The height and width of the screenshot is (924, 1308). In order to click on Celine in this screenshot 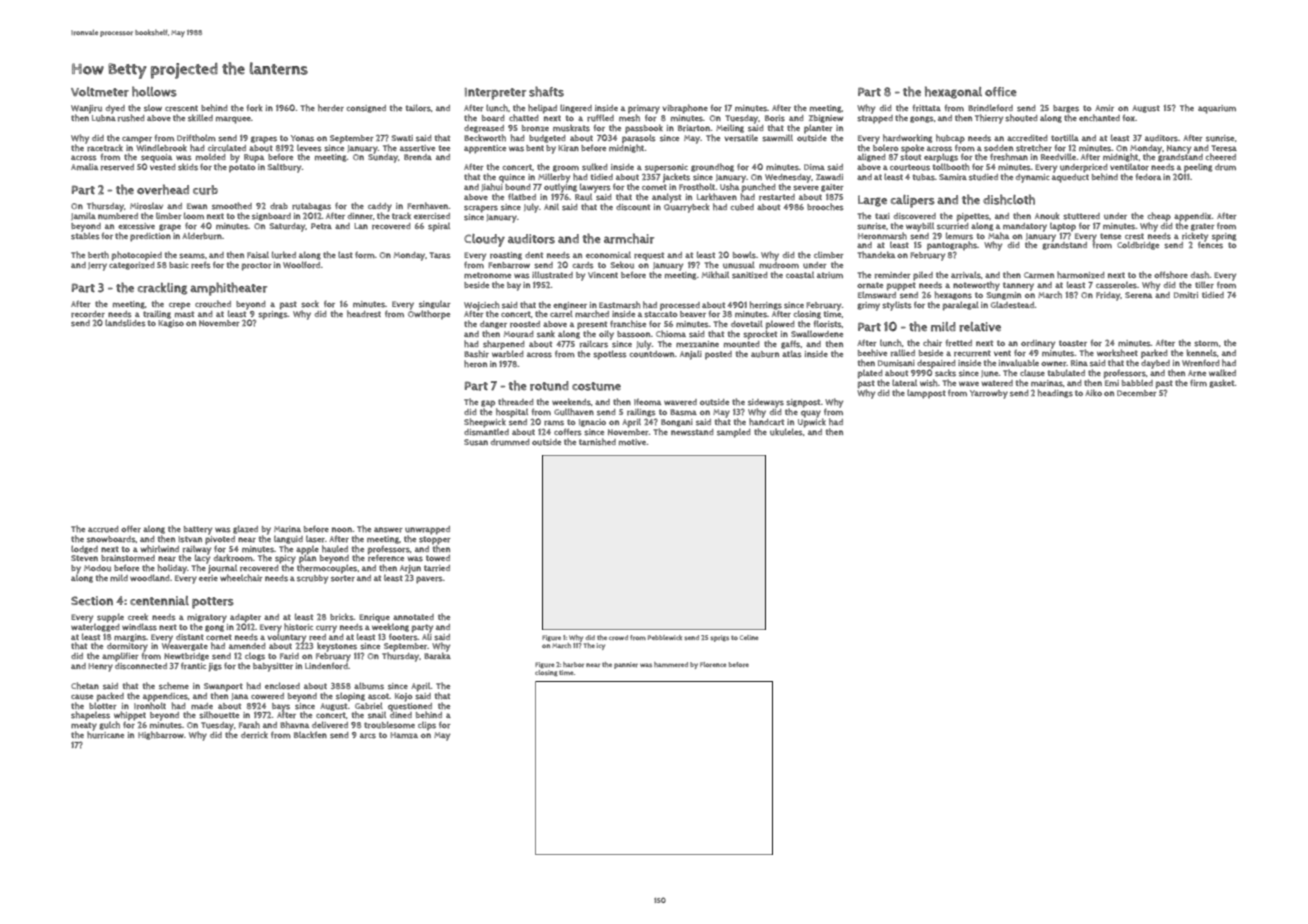, I will do `click(749, 637)`.
